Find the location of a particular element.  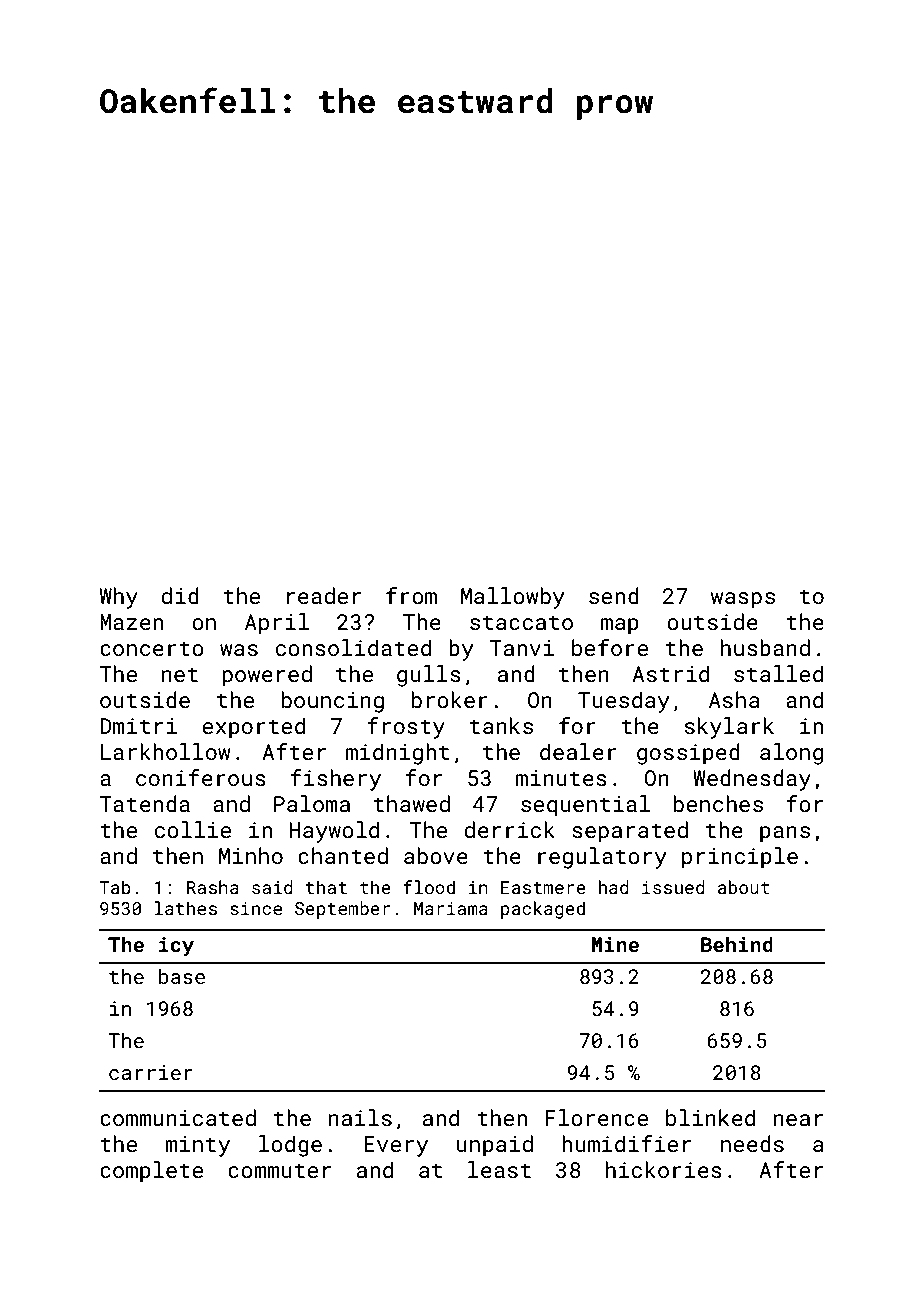

humidifier is located at coordinates (626, 1143).
